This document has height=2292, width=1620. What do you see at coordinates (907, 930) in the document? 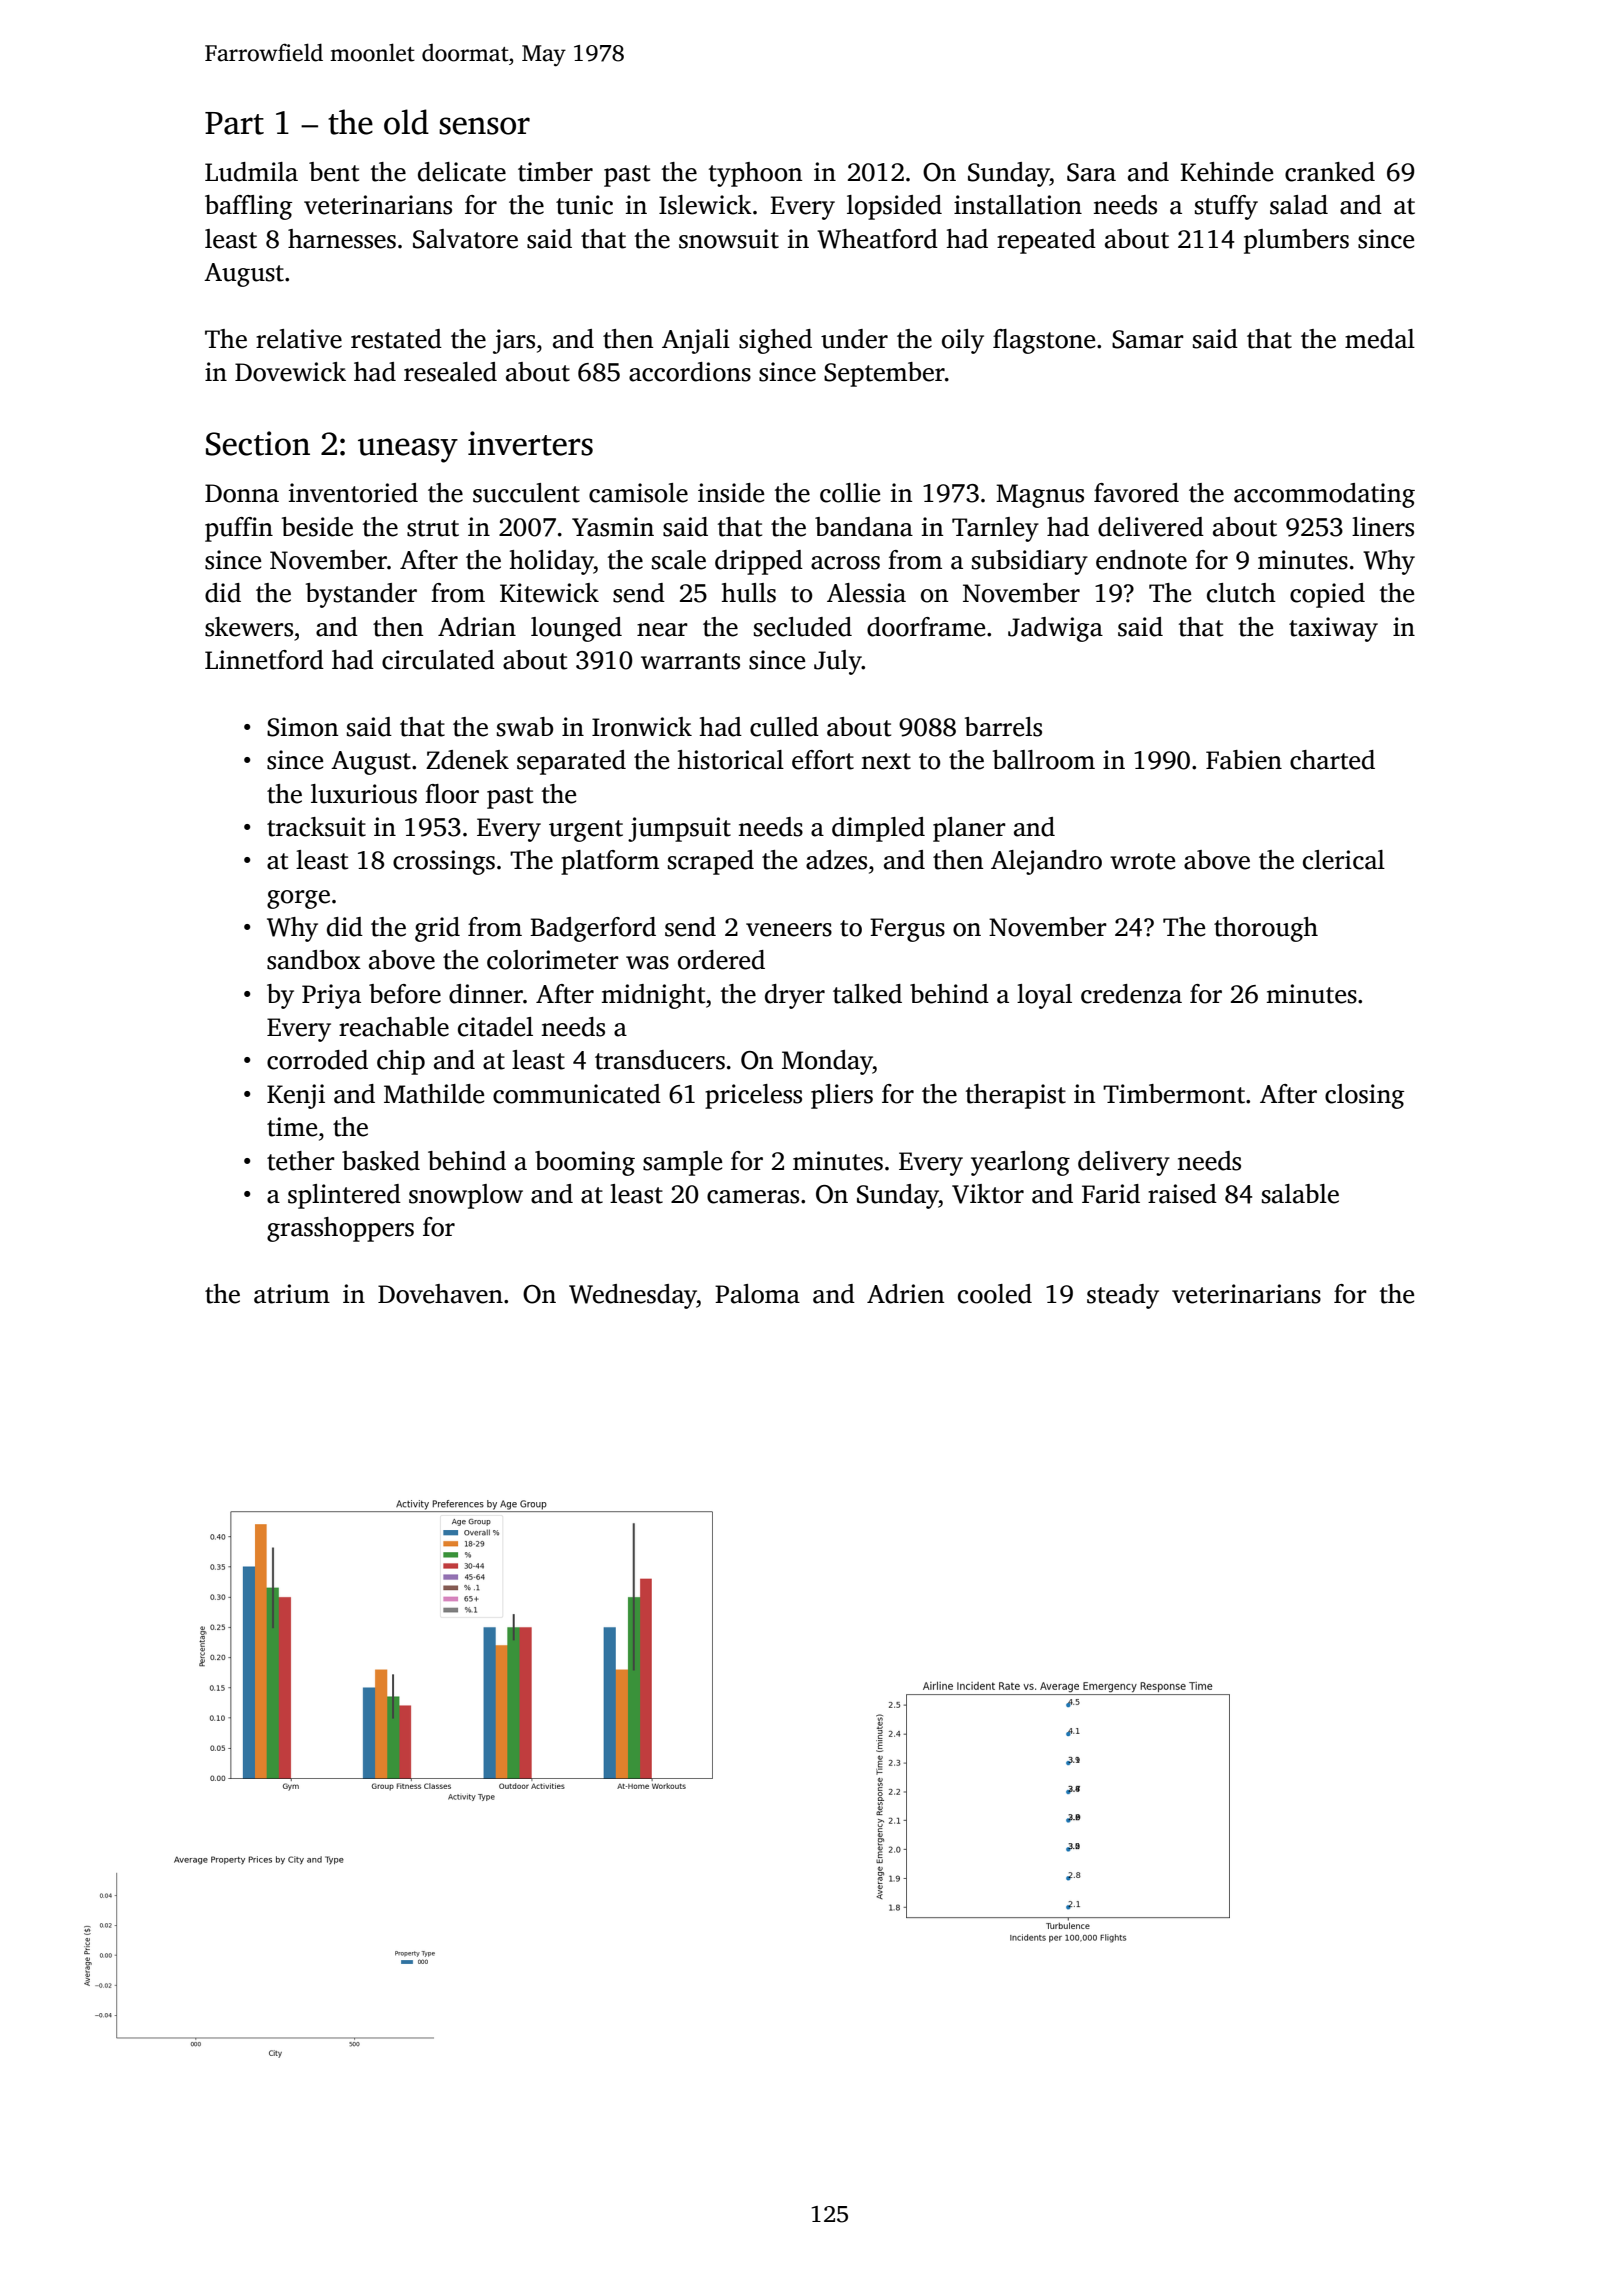
I see `Fergus` at bounding box center [907, 930].
